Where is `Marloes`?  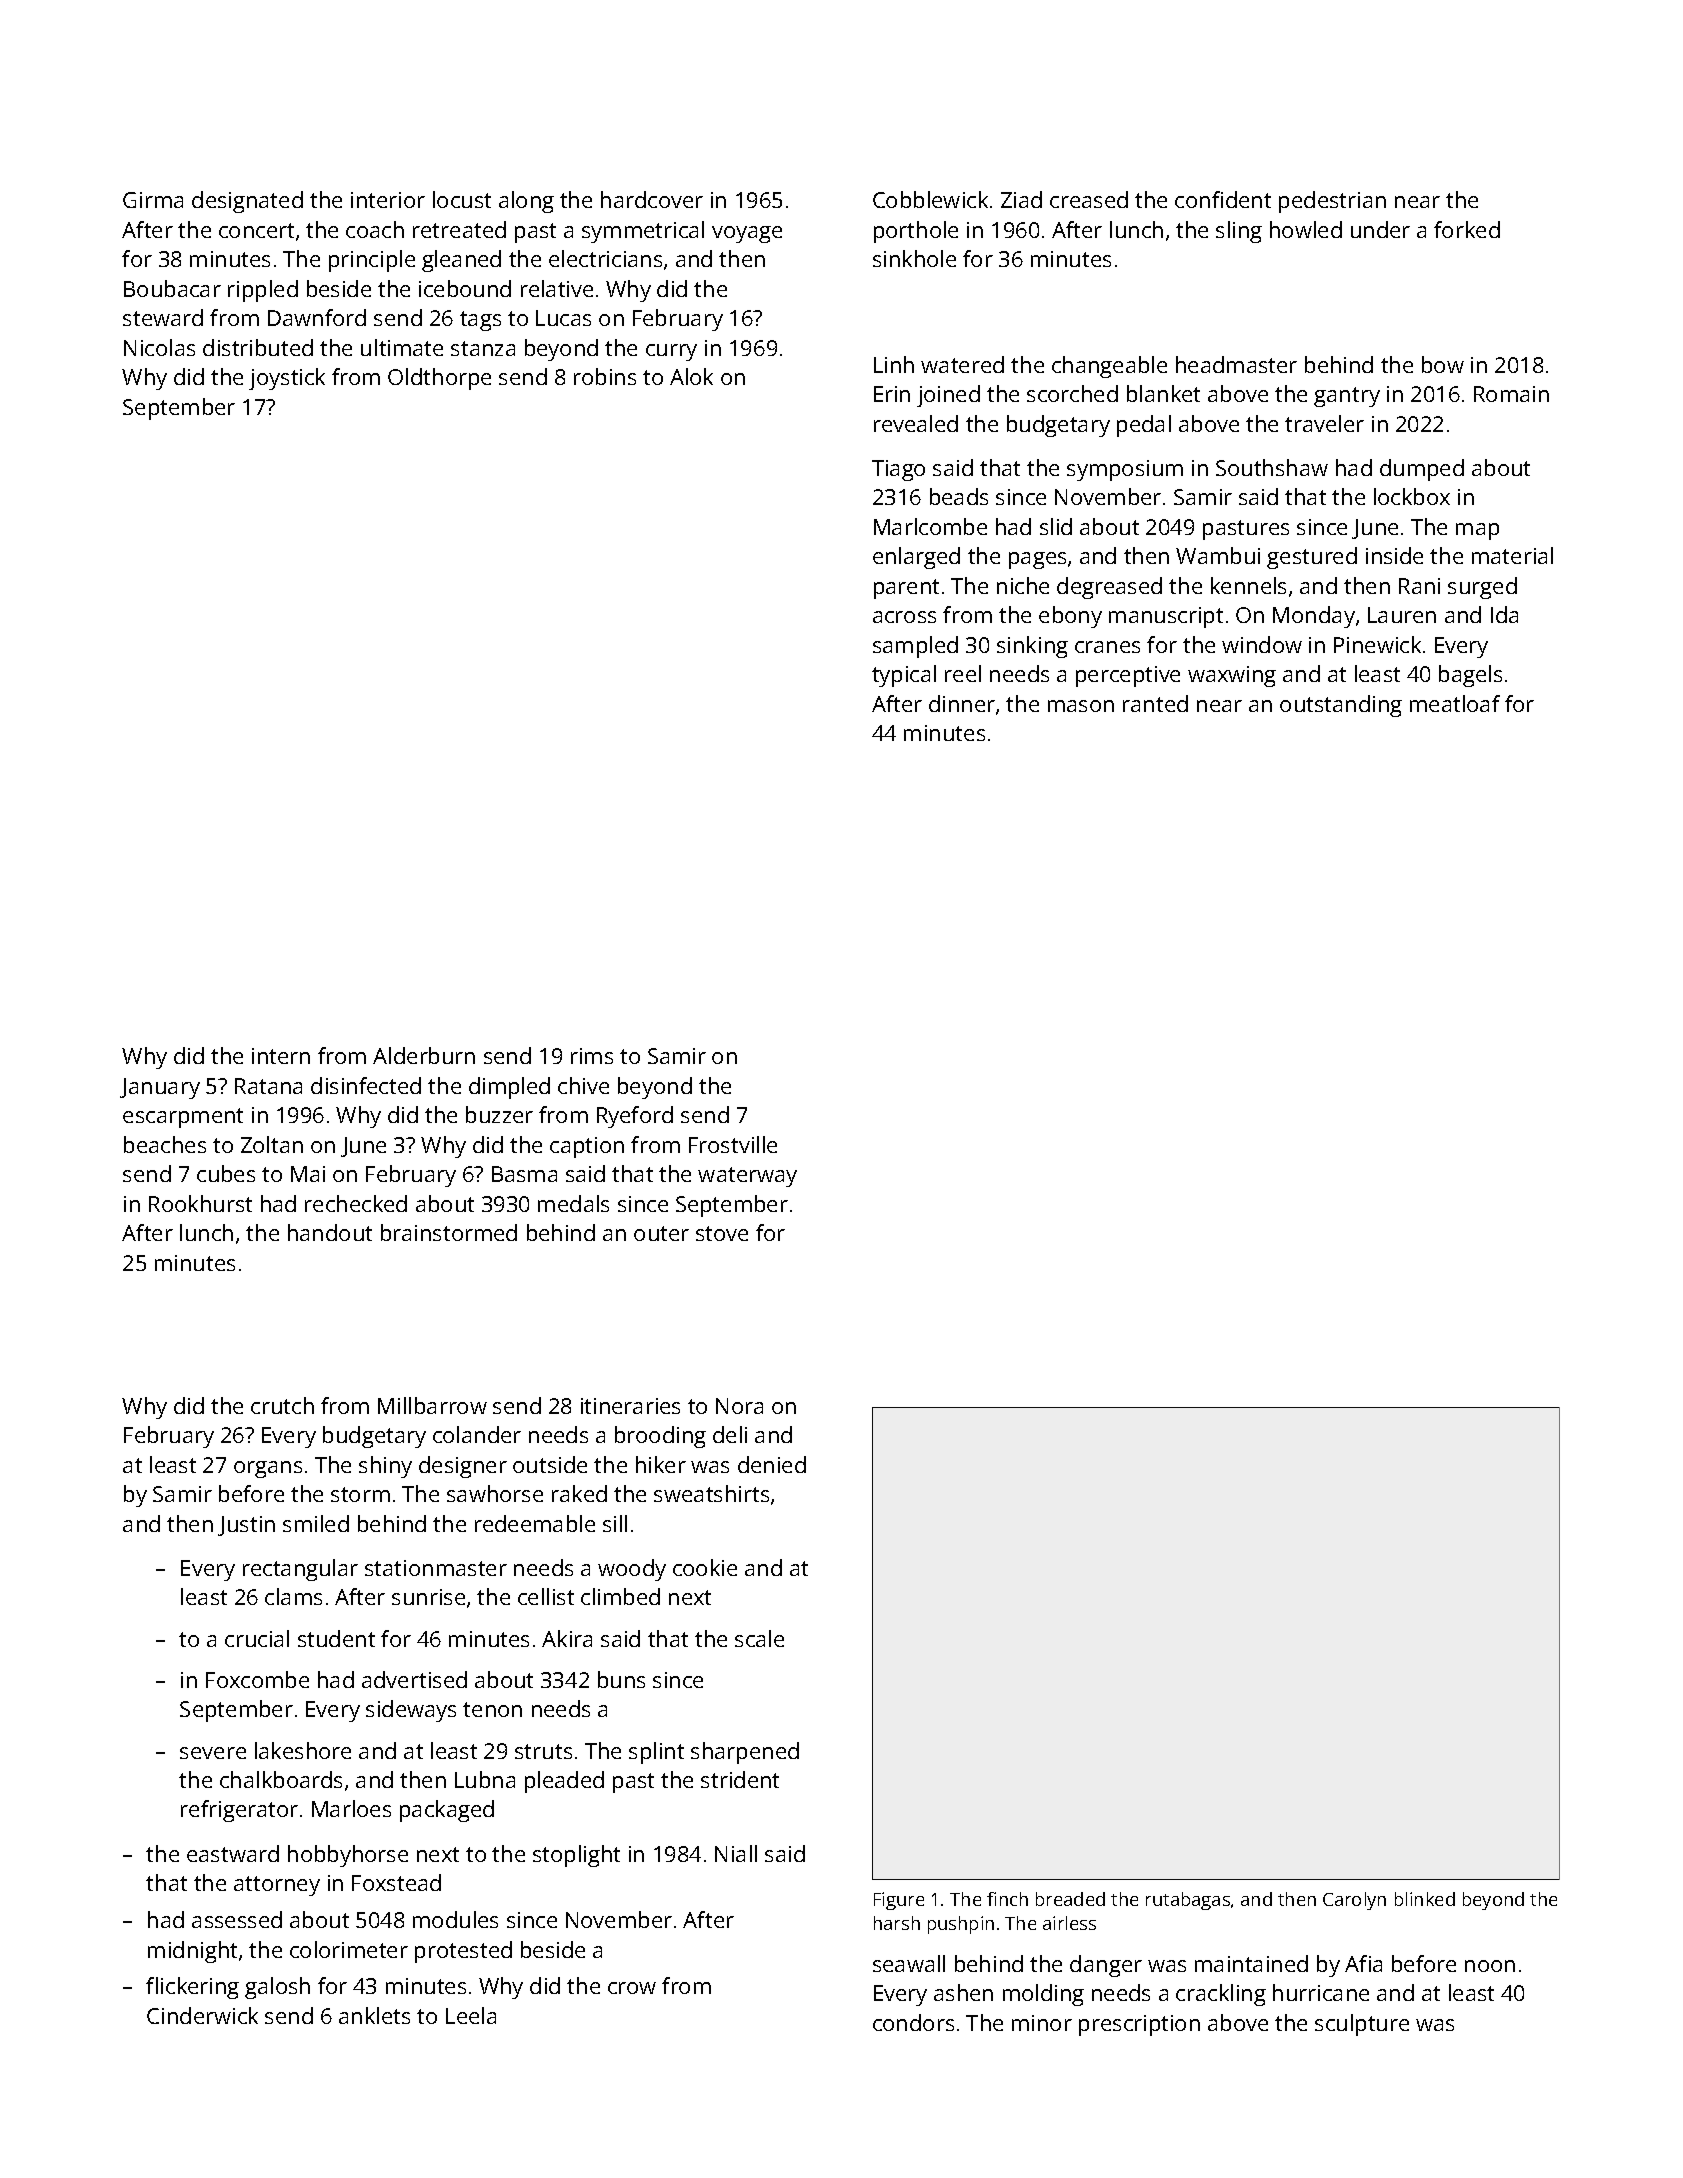
Marloes is located at coordinates (351, 1808).
